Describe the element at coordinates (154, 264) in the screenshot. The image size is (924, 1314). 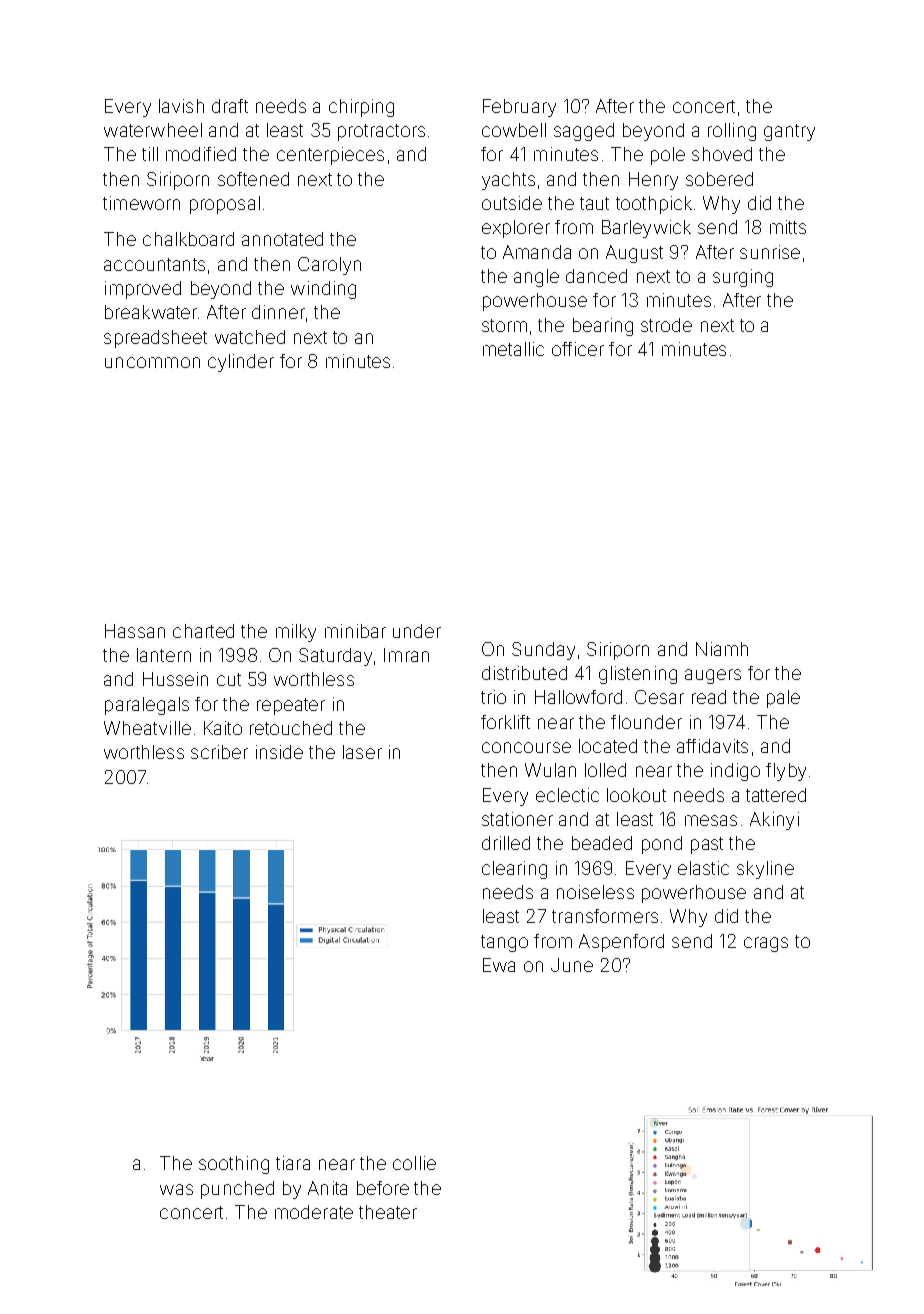
I see `accountants` at that location.
